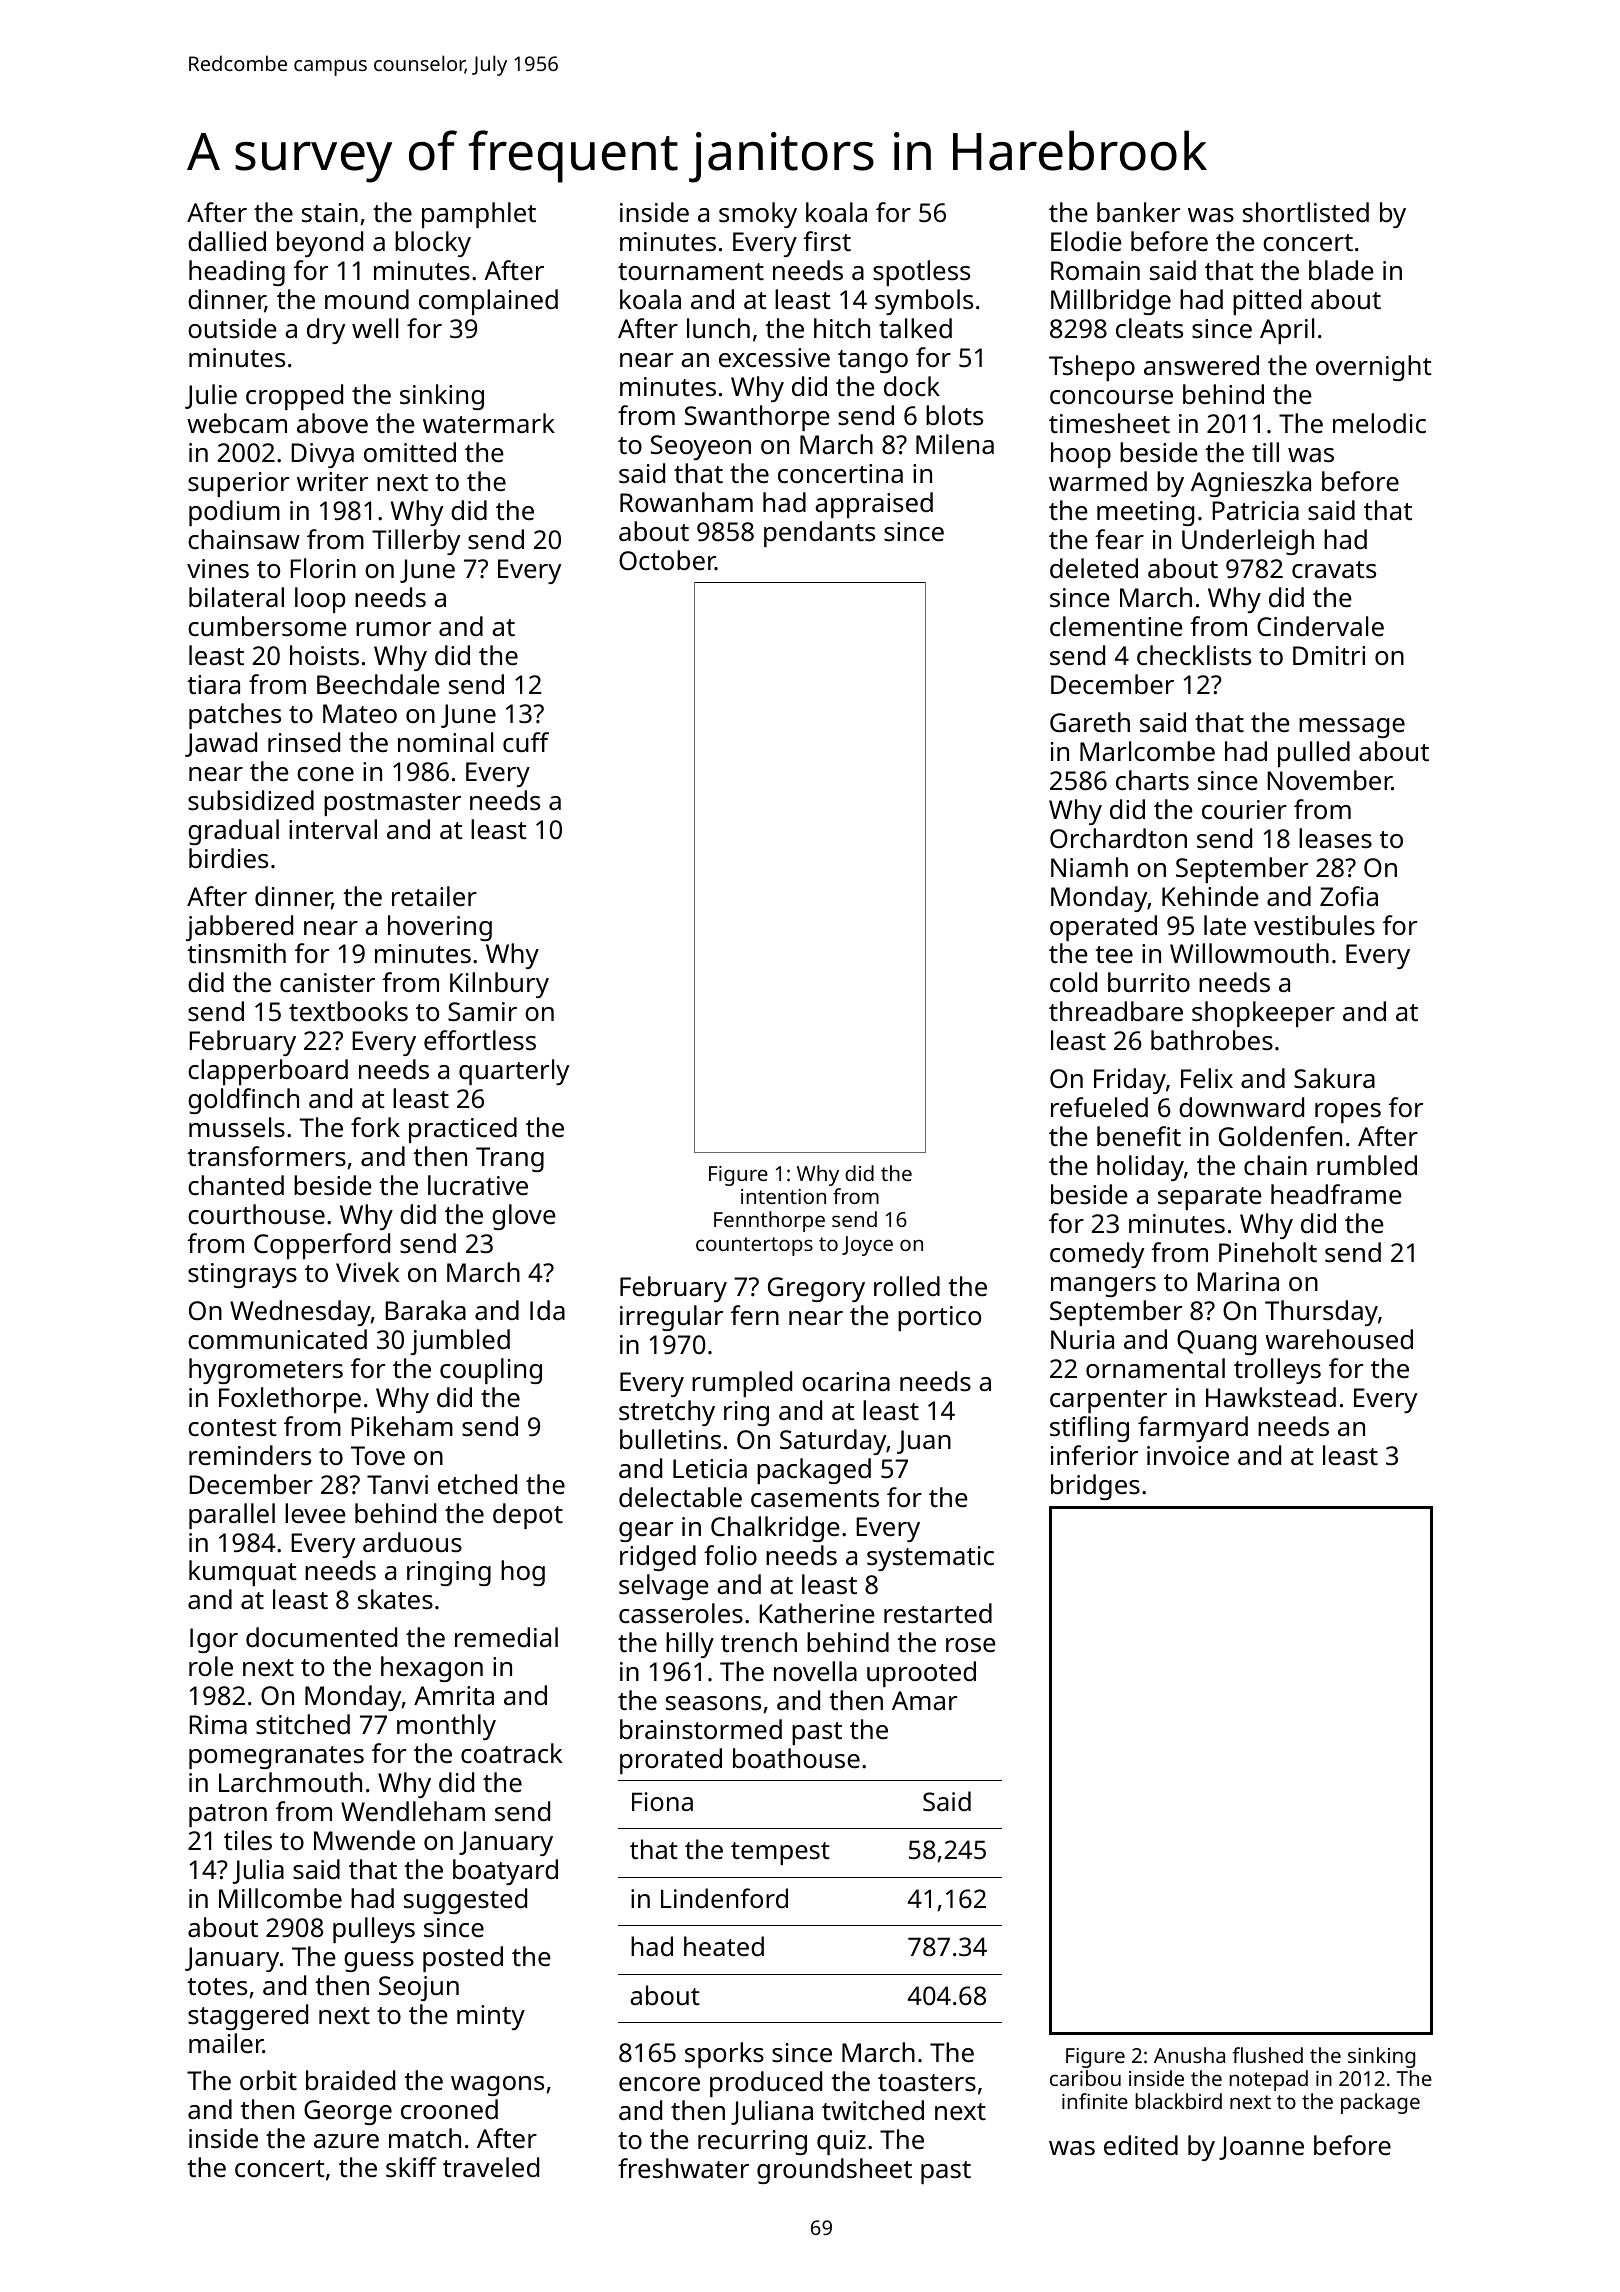 This image has height=2292, width=1620. I want to click on watermark, so click(489, 423).
